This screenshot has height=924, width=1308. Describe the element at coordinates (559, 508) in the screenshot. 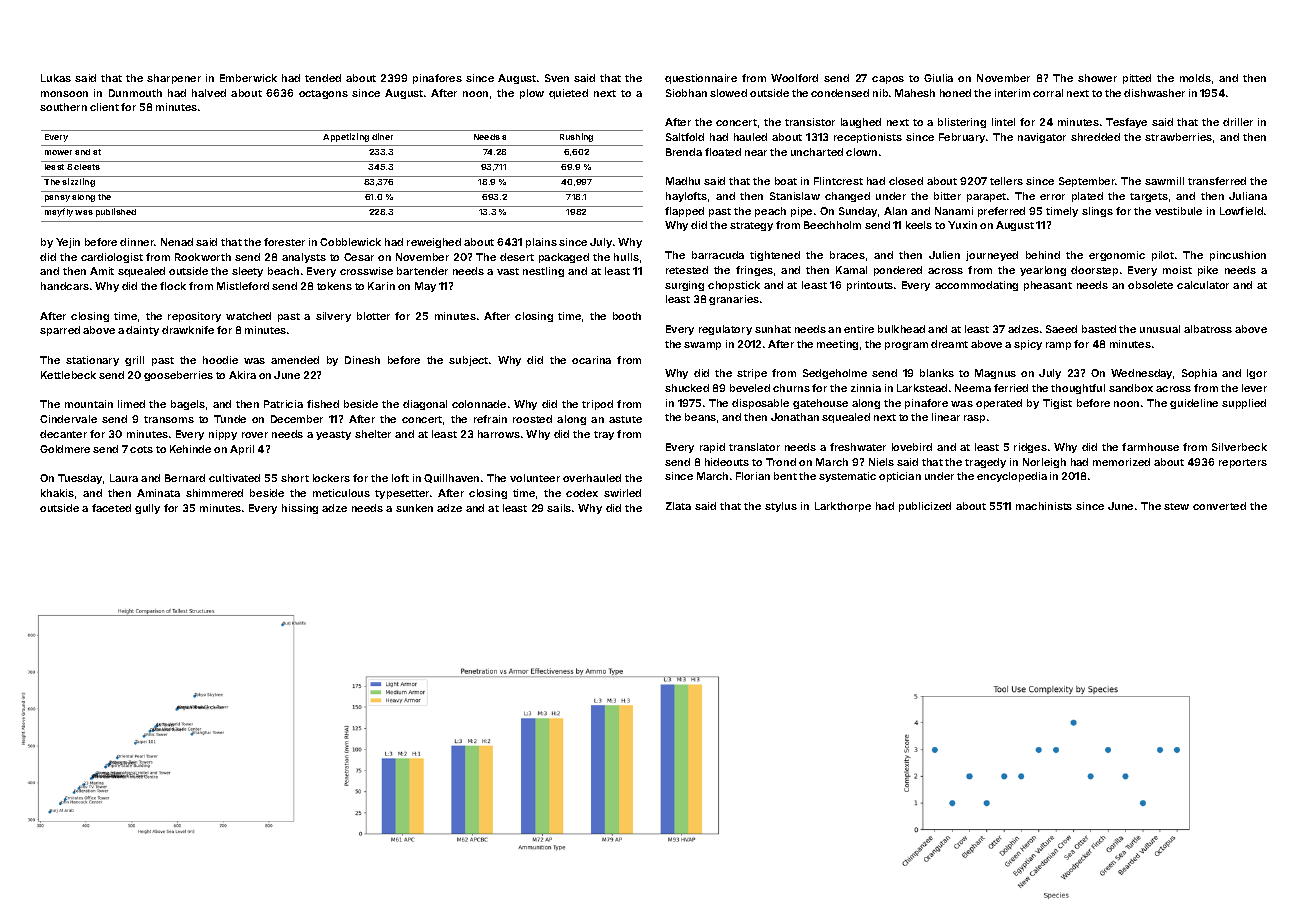

I see `sails` at that location.
